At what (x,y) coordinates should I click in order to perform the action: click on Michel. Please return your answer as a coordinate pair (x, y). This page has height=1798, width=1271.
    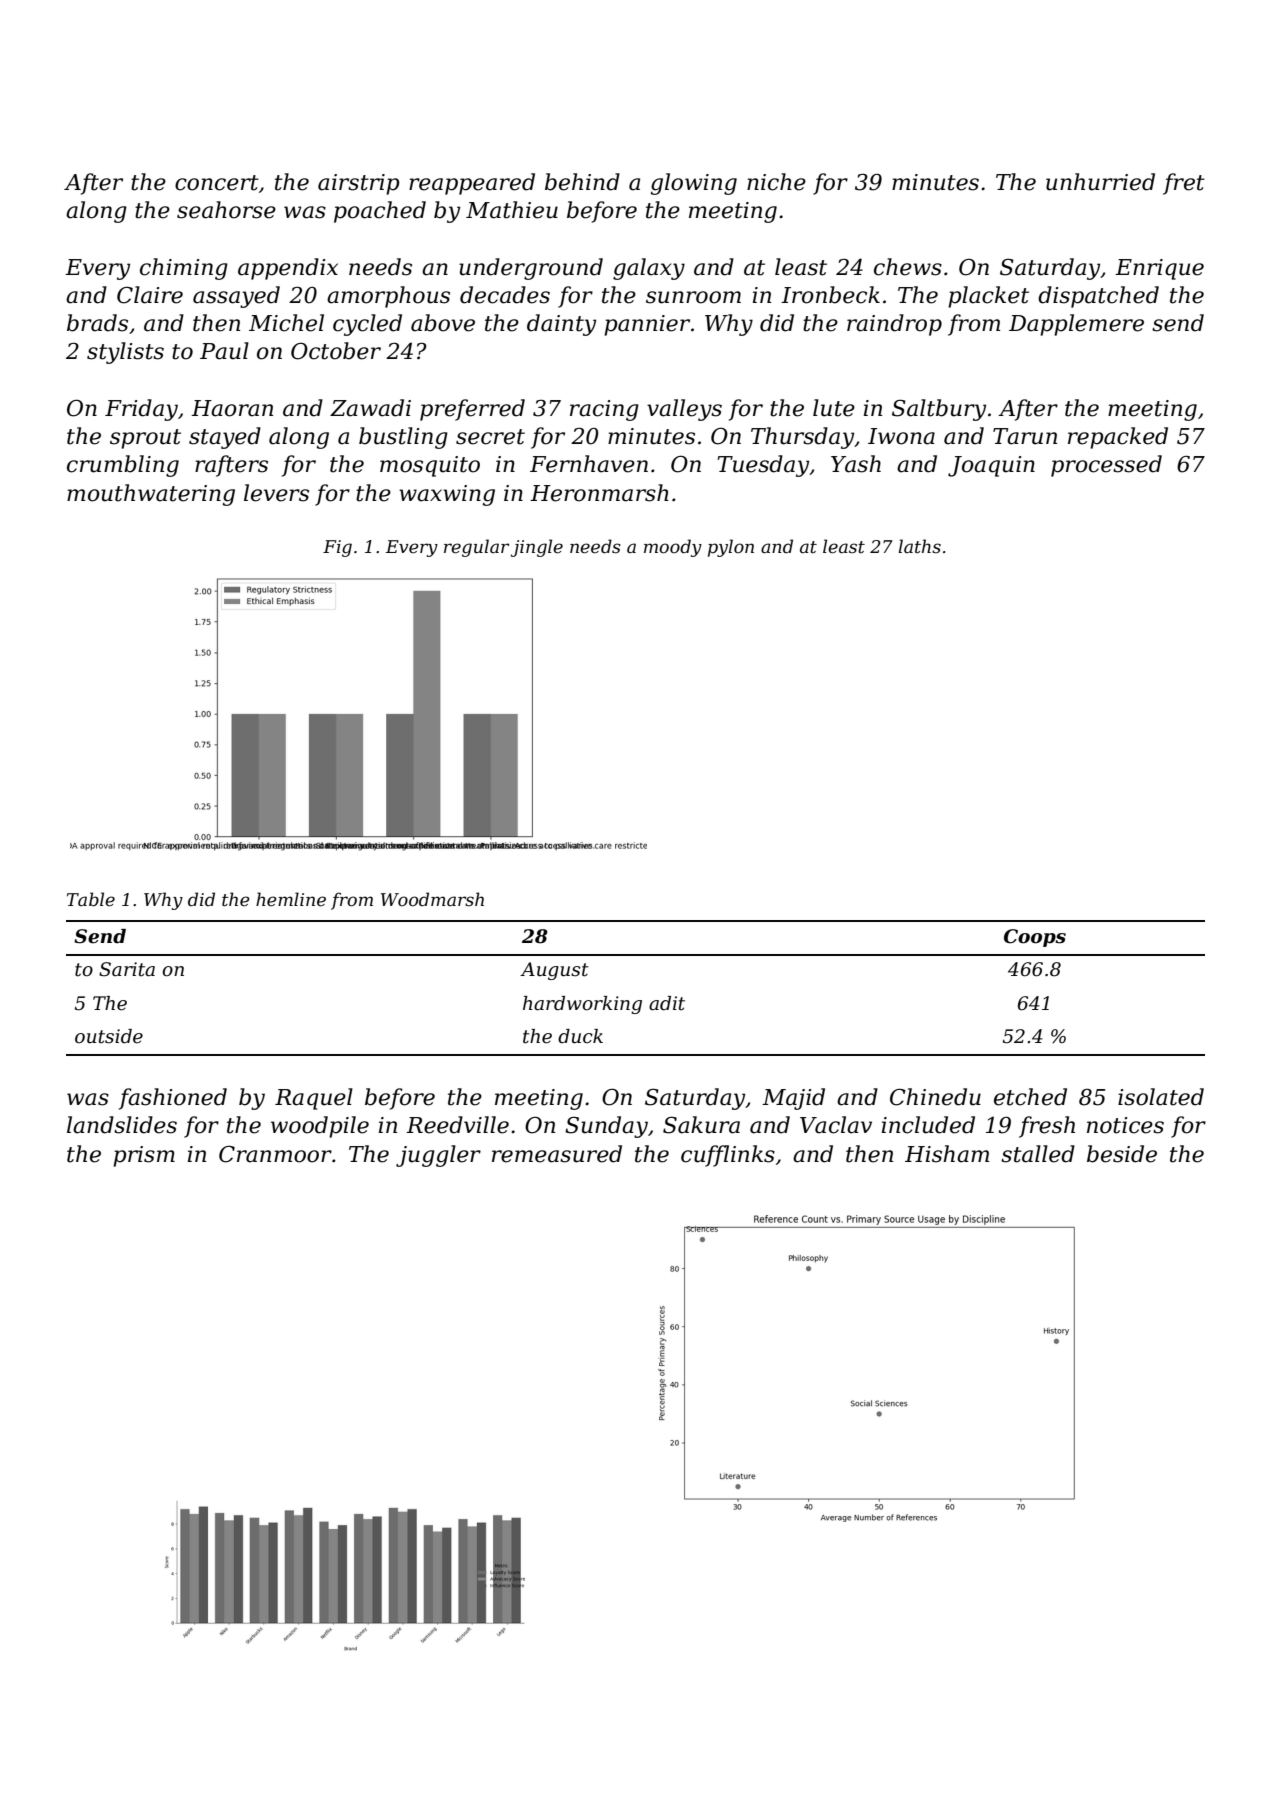
    Looking at the image, I should click on (286, 323).
